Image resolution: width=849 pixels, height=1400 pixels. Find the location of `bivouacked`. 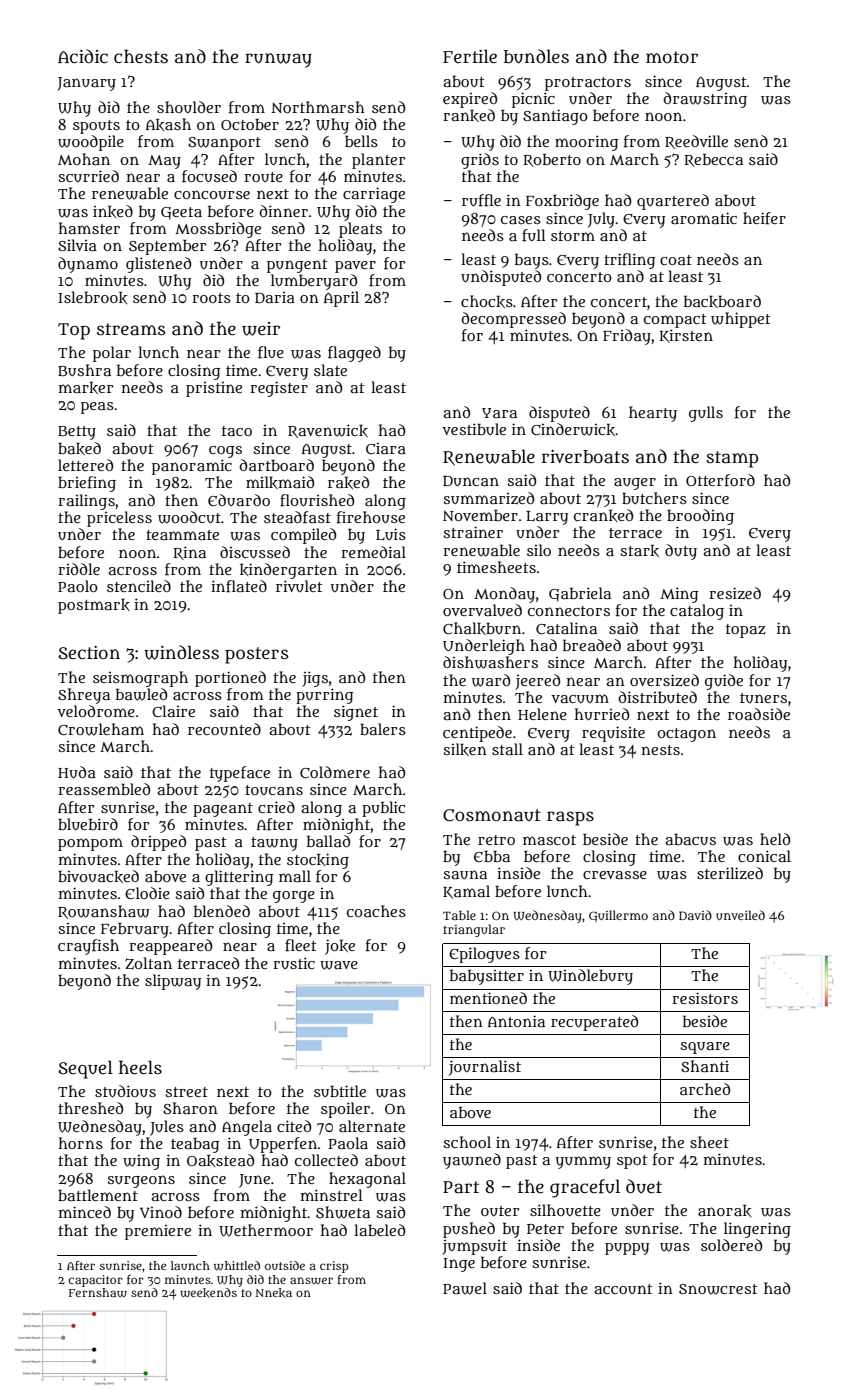

bivouacked is located at coordinates (98, 876).
